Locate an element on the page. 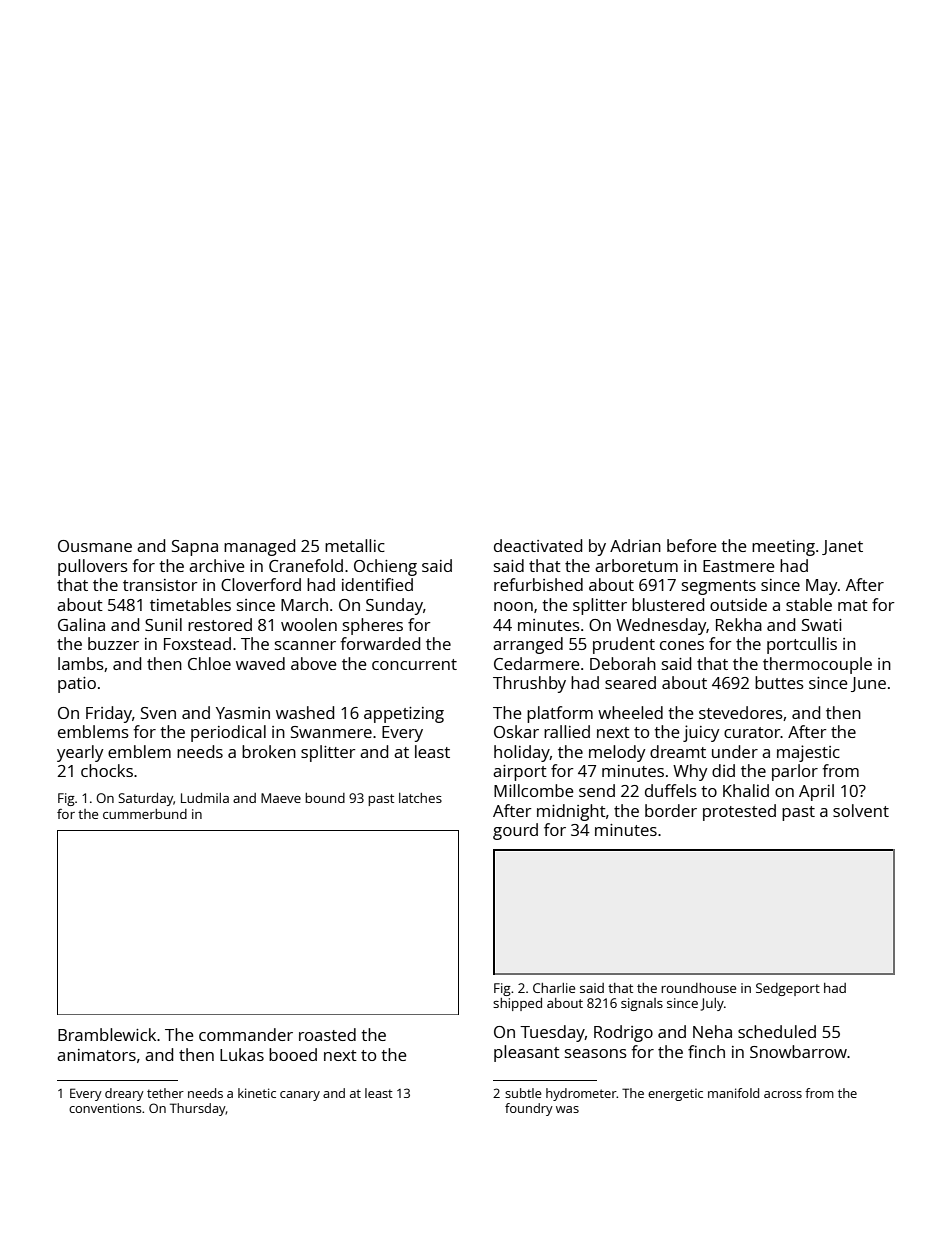 Image resolution: width=952 pixels, height=1233 pixels. deactivated is located at coordinates (538, 545).
